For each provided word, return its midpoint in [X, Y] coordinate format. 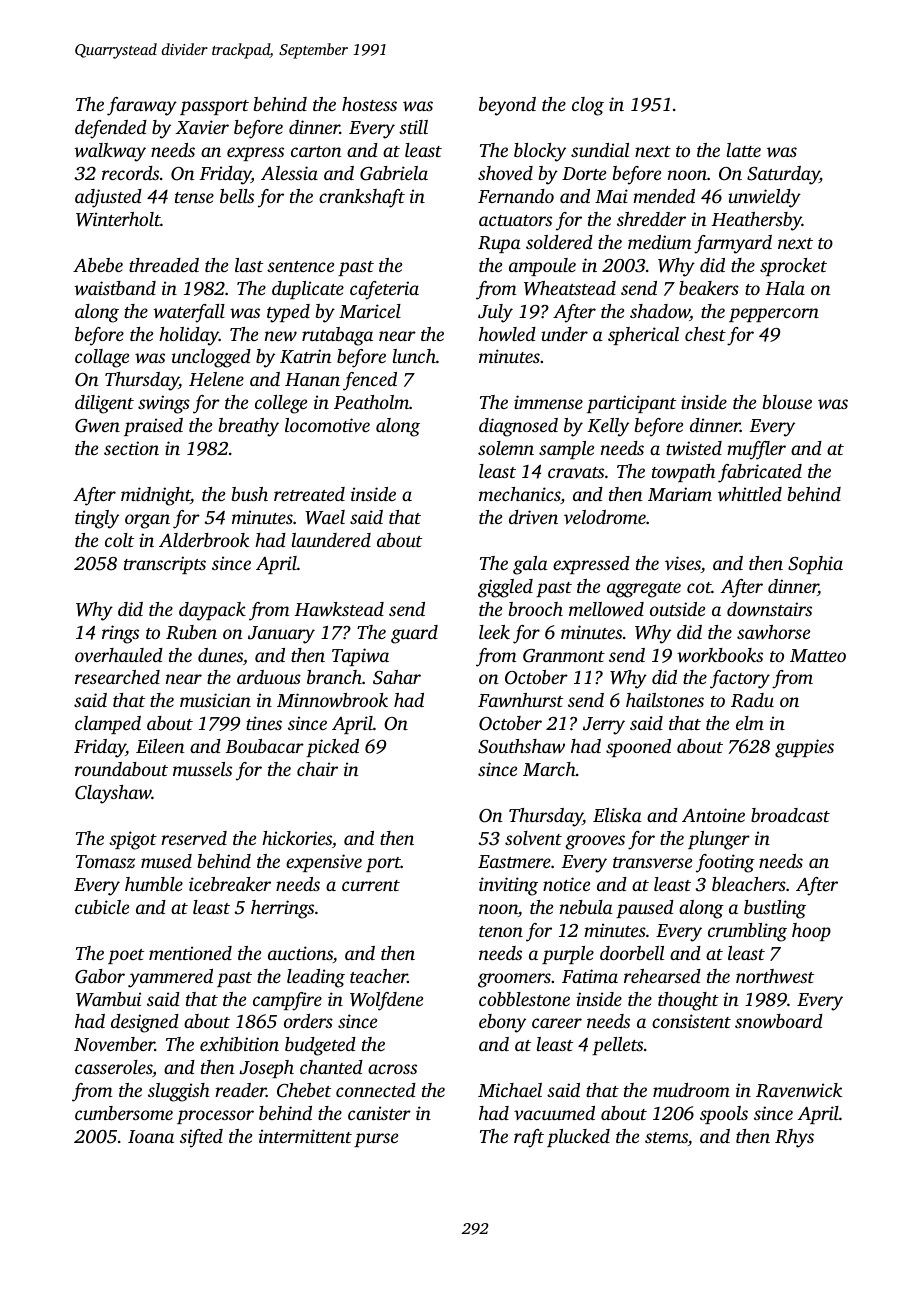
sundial [600, 150]
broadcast [790, 815]
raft [529, 1138]
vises [683, 563]
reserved [194, 838]
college [281, 404]
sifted [201, 1138]
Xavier [202, 127]
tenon [501, 931]
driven [533, 517]
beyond [507, 106]
